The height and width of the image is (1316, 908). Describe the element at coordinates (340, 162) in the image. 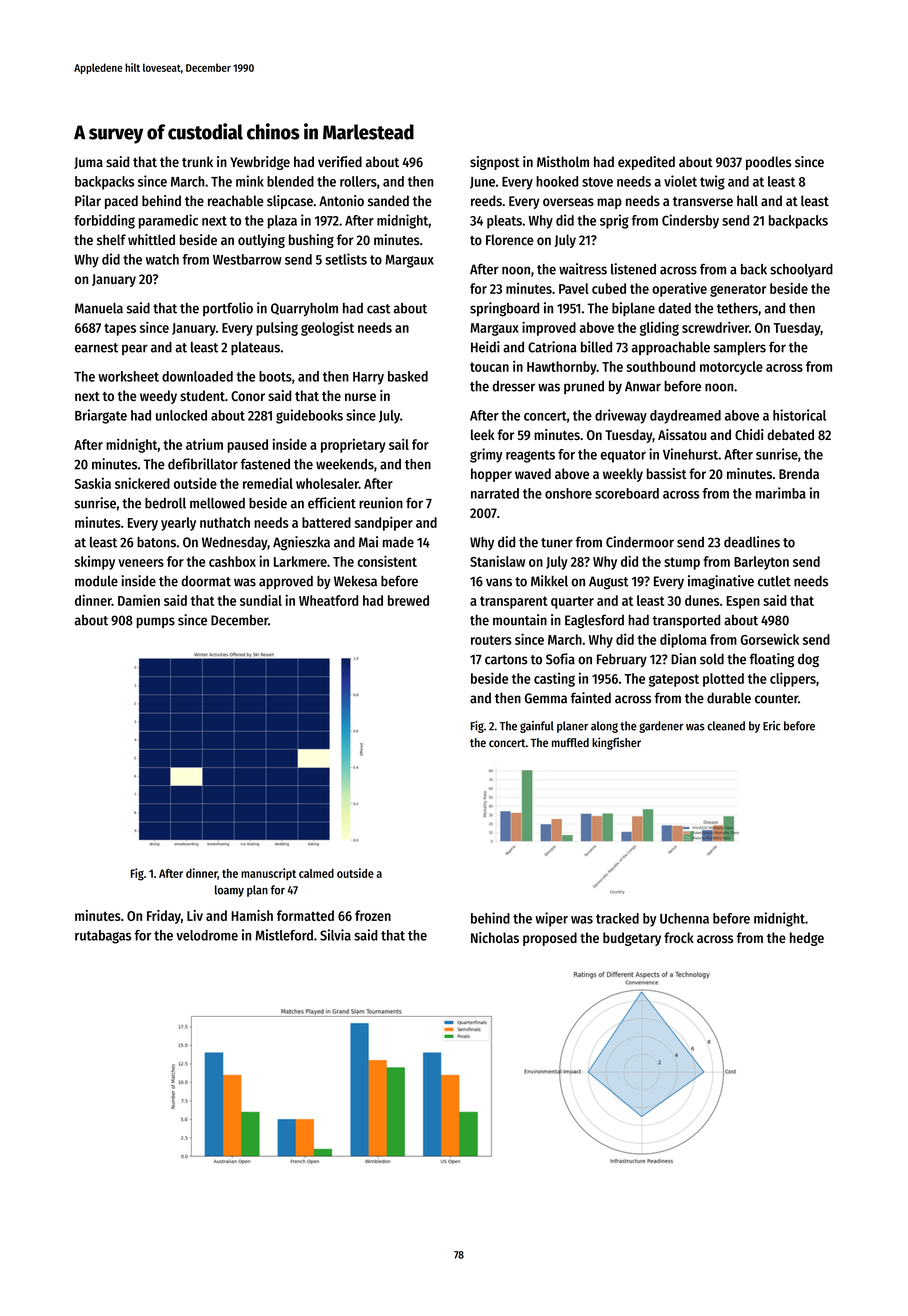

I see `verified` at that location.
